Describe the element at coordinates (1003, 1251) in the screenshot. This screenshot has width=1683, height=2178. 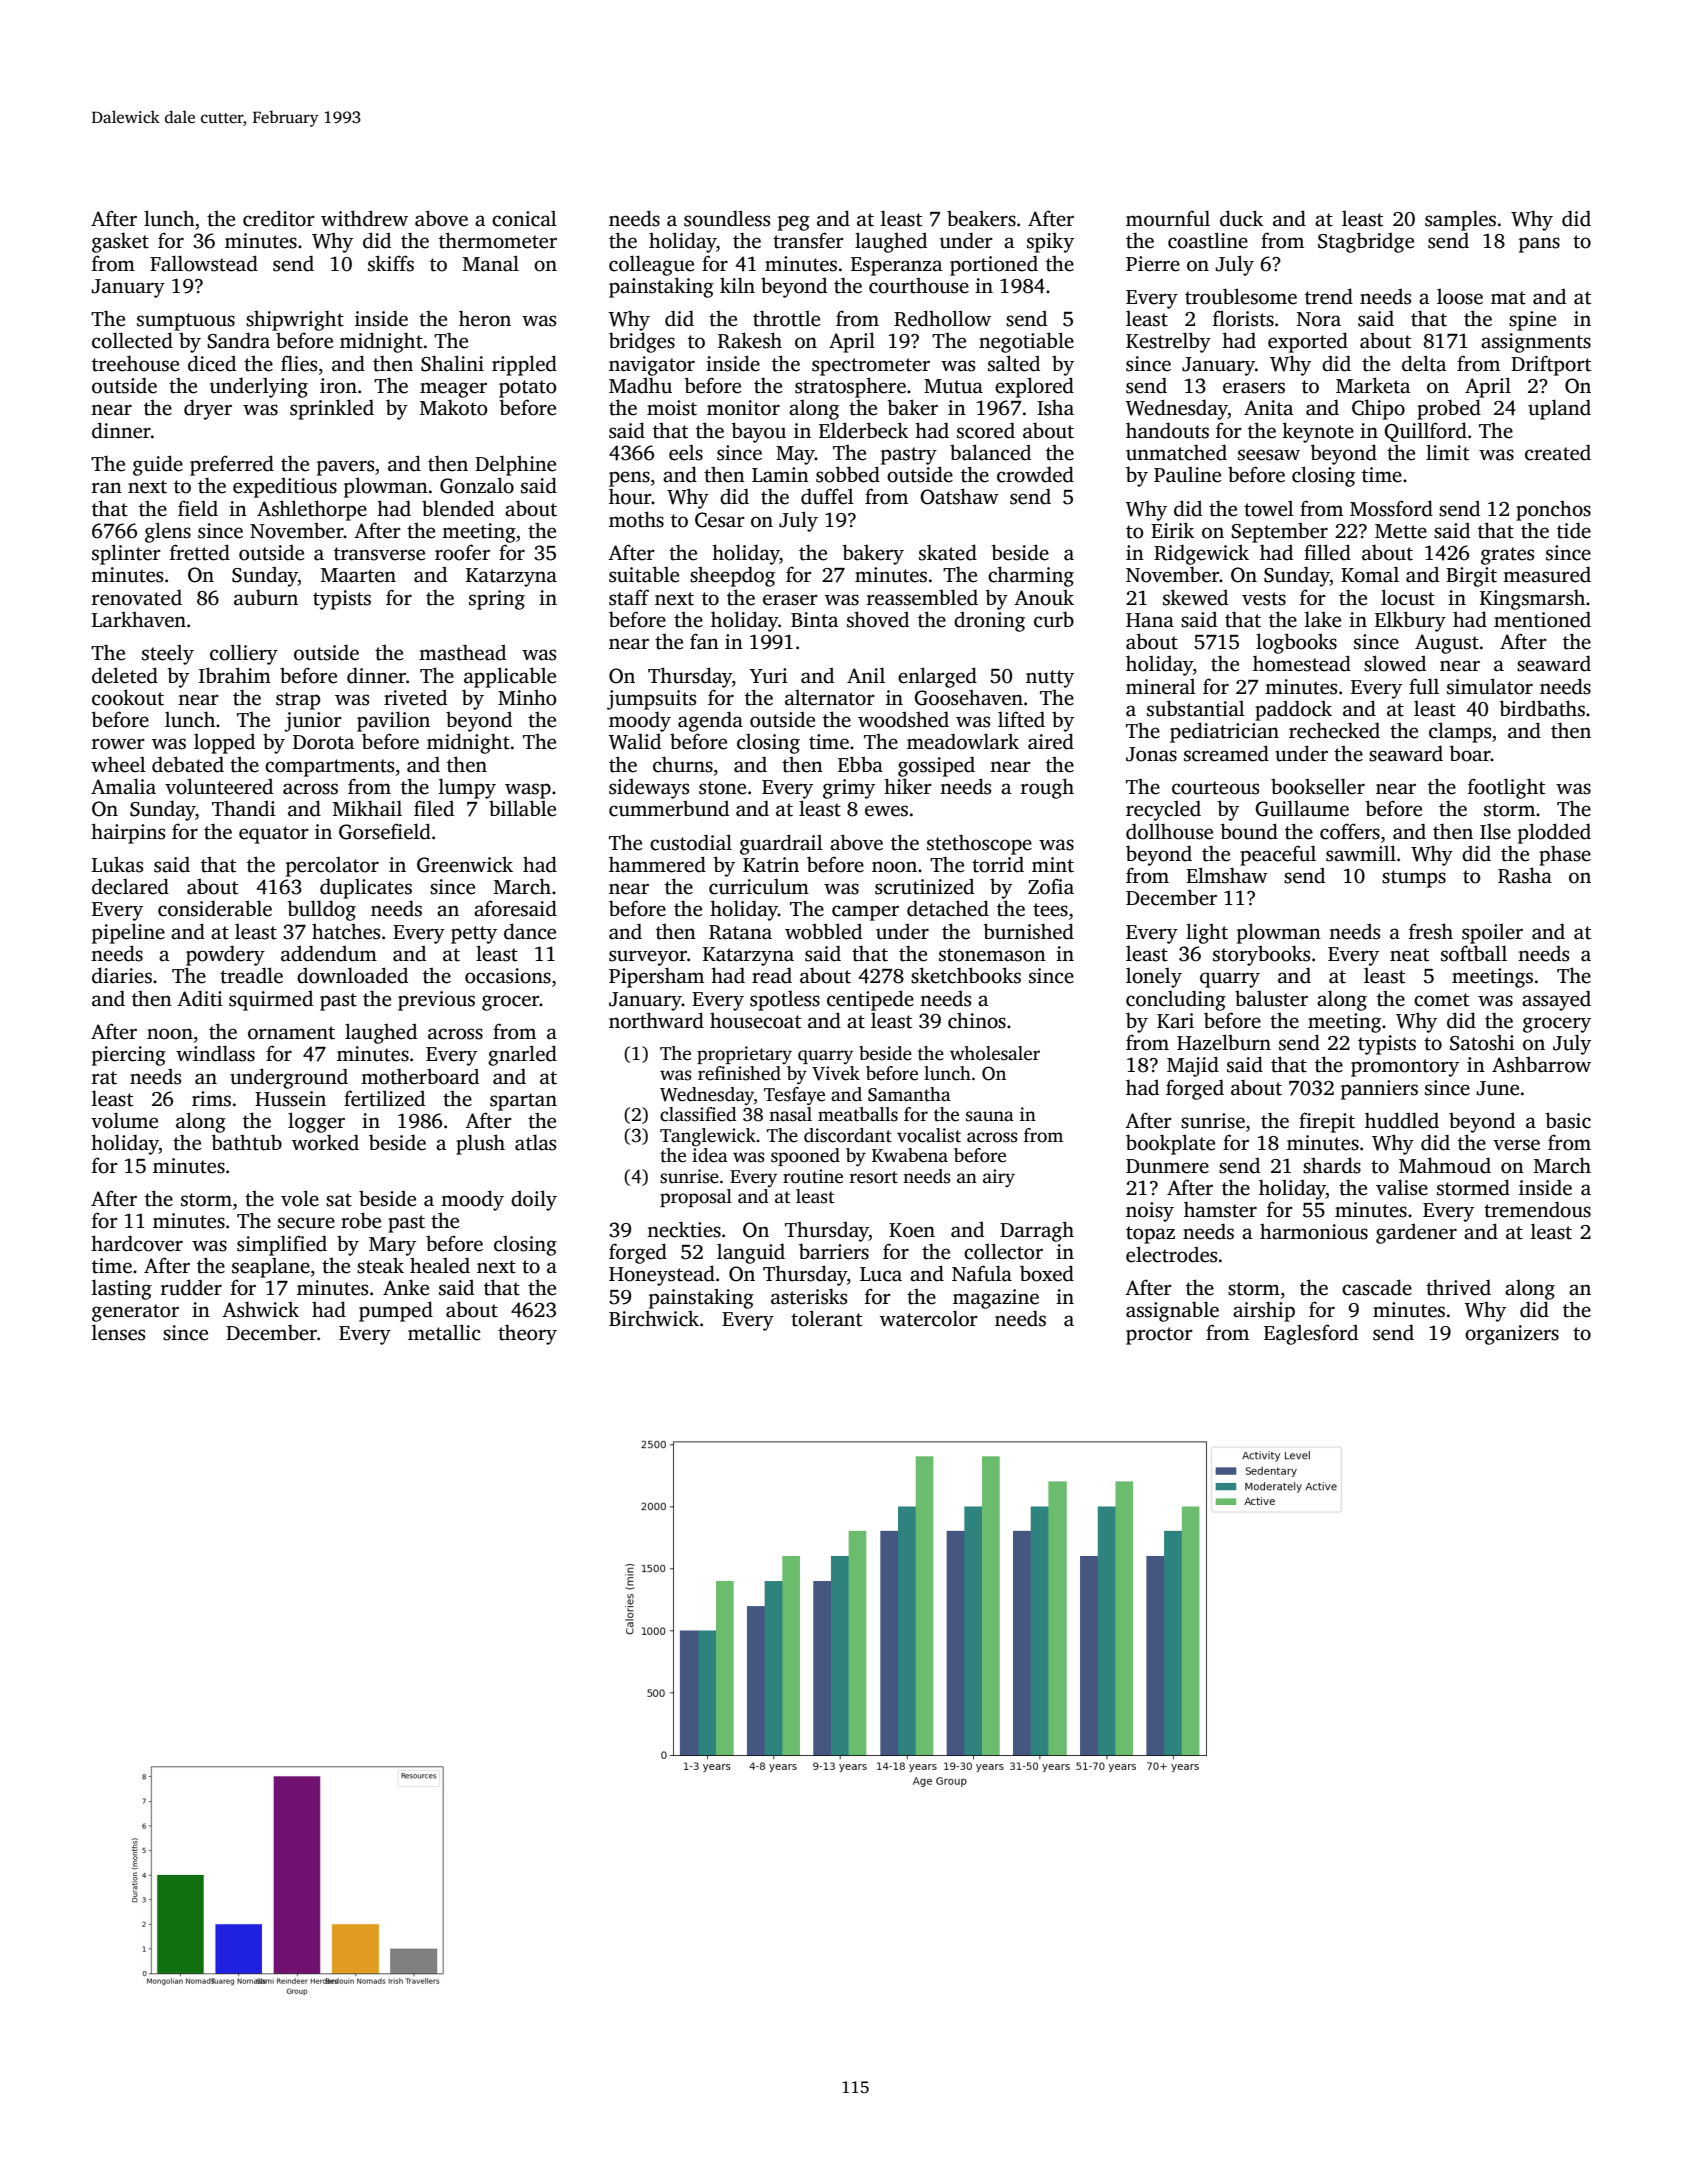
I see `collector` at that location.
